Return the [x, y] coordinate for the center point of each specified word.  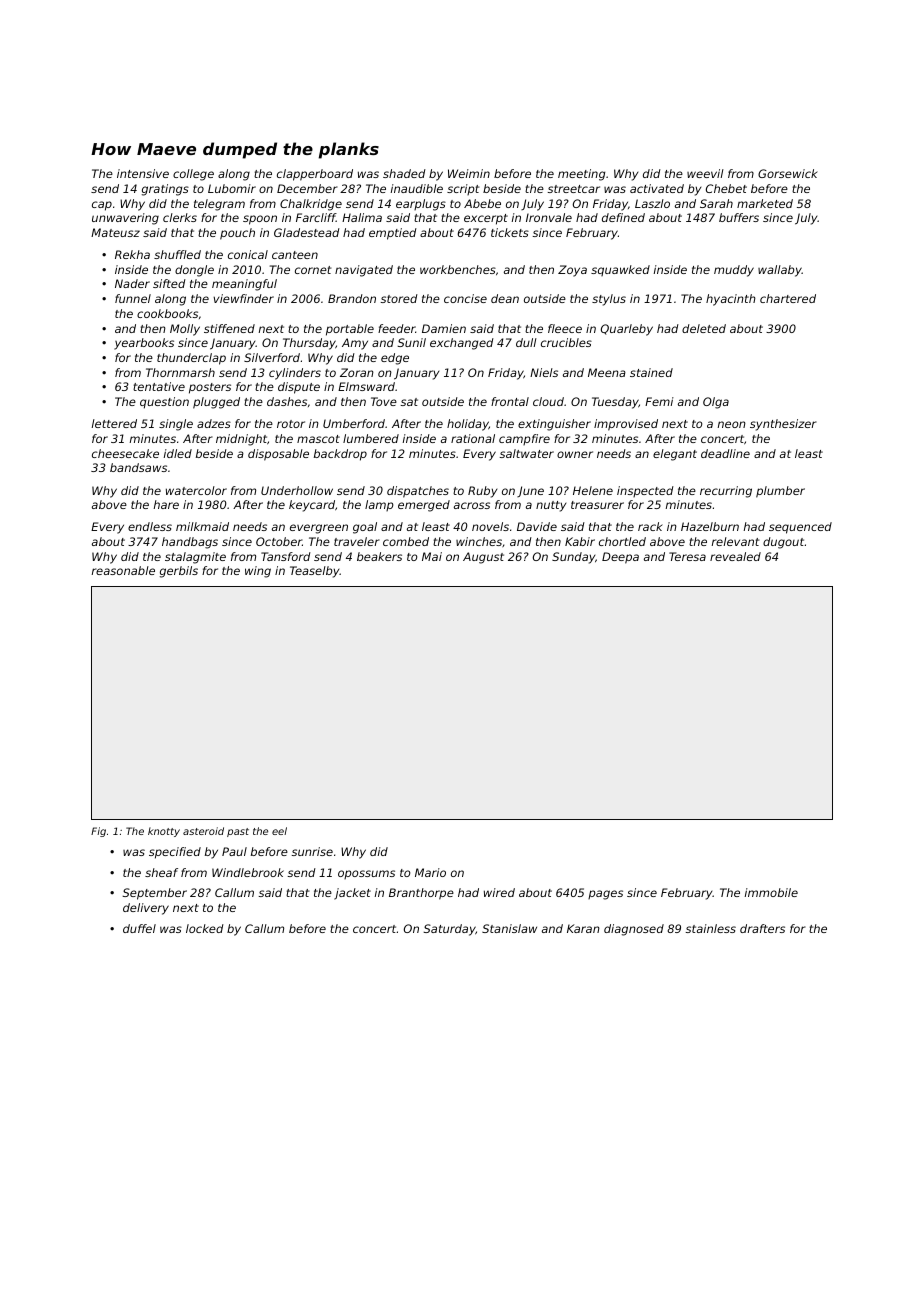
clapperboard [315, 175]
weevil [705, 173]
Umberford [354, 423]
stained [651, 372]
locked [205, 928]
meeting [581, 175]
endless [150, 526]
